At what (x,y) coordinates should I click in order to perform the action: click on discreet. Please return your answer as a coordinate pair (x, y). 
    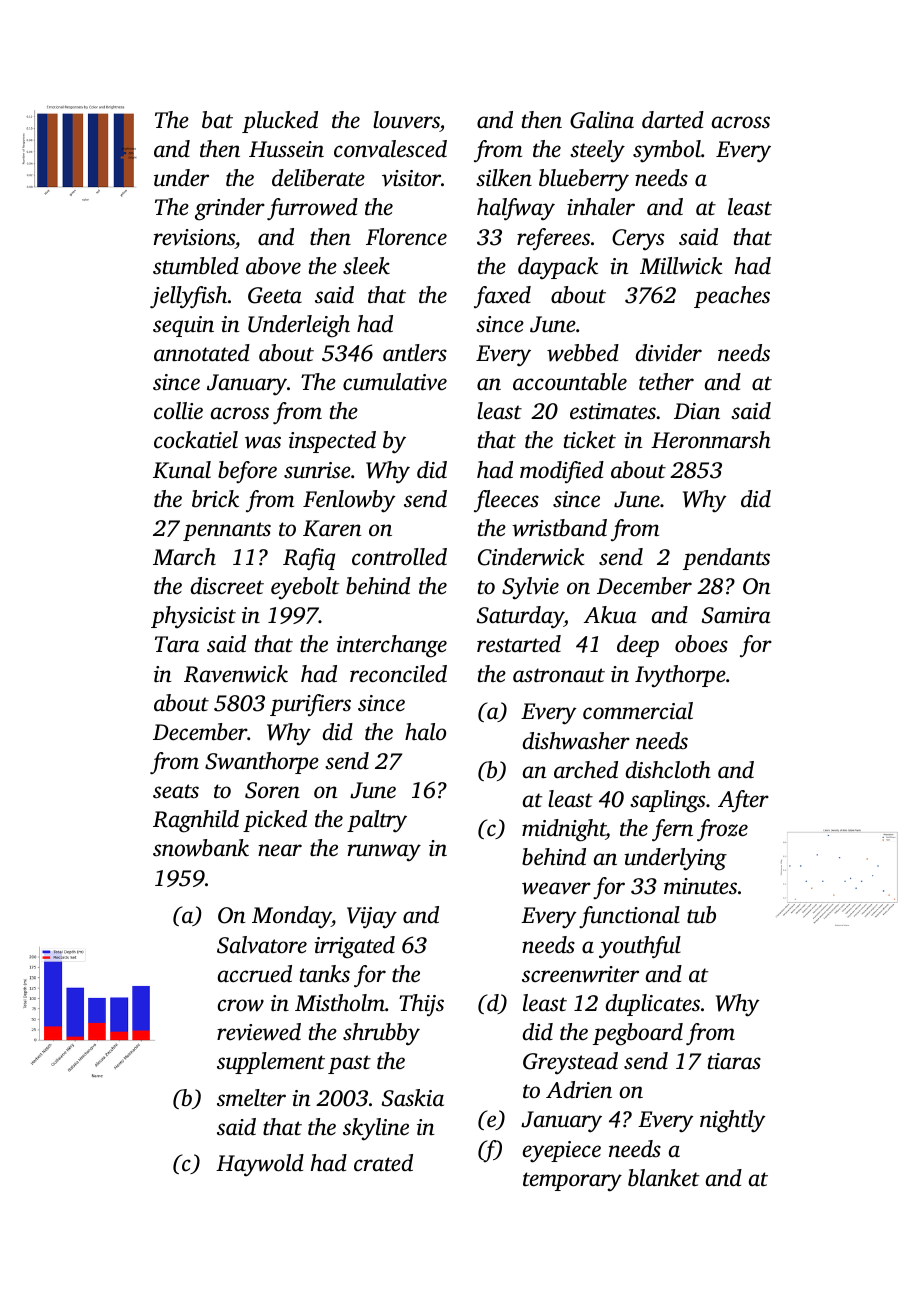
    Looking at the image, I should click on (227, 586).
